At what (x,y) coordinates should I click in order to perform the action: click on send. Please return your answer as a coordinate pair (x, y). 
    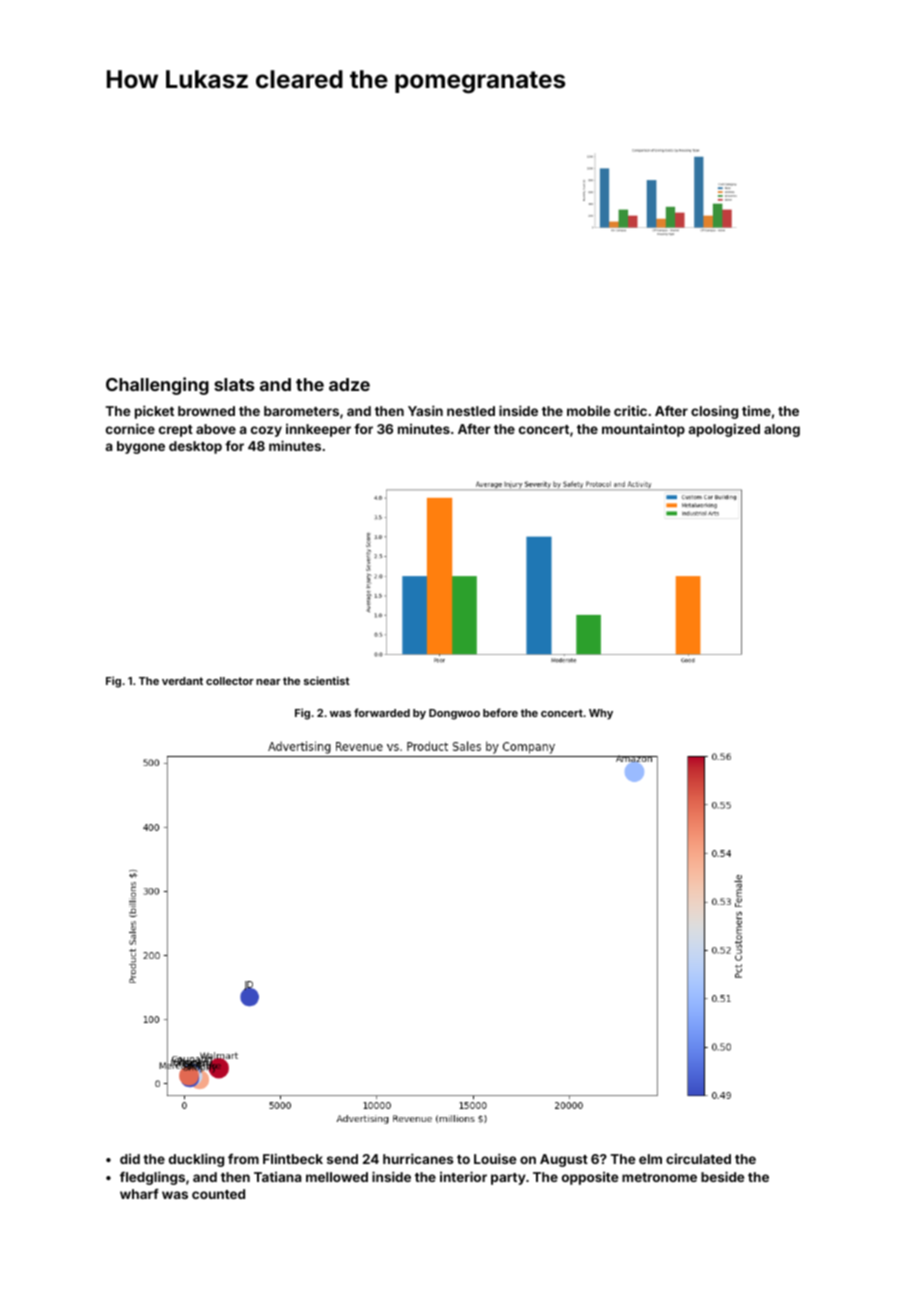
    Looking at the image, I should click on (342, 1159).
